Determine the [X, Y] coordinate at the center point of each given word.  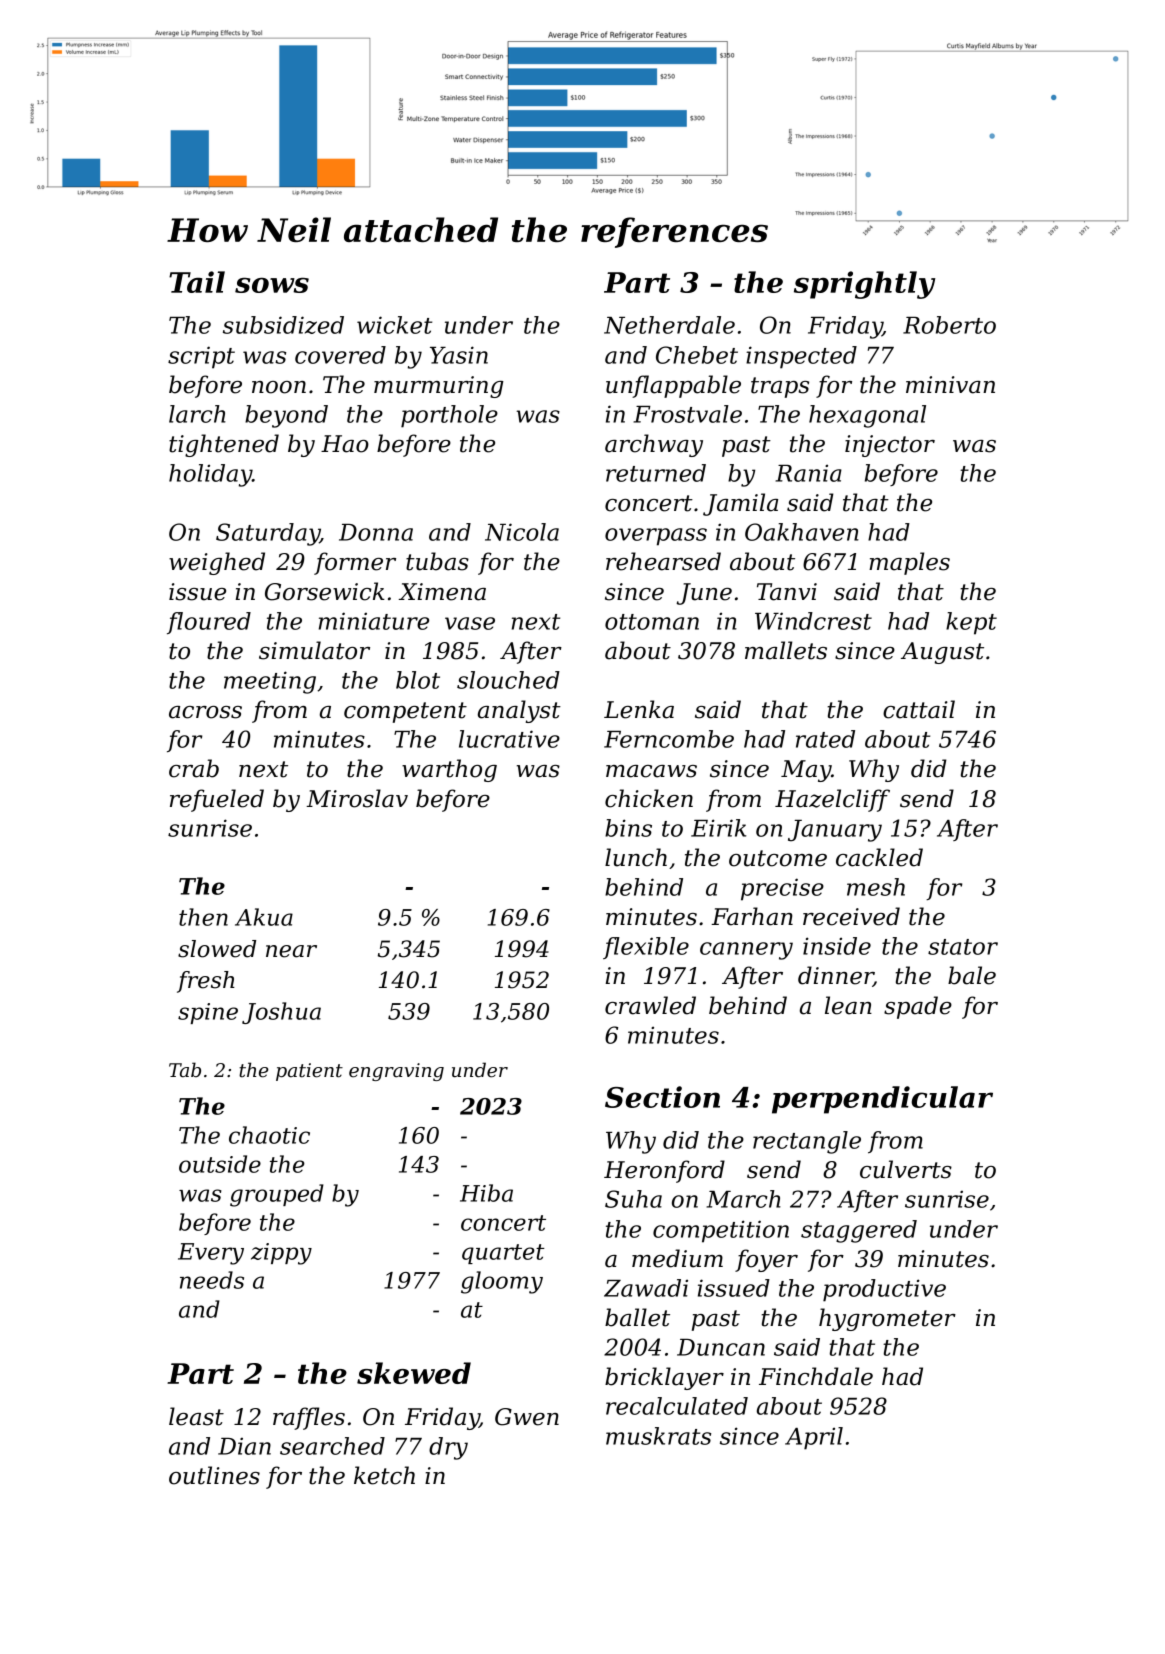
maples [909, 563]
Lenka [639, 709]
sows [272, 285]
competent [405, 712]
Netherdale [669, 325]
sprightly [864, 285]
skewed [414, 1373]
